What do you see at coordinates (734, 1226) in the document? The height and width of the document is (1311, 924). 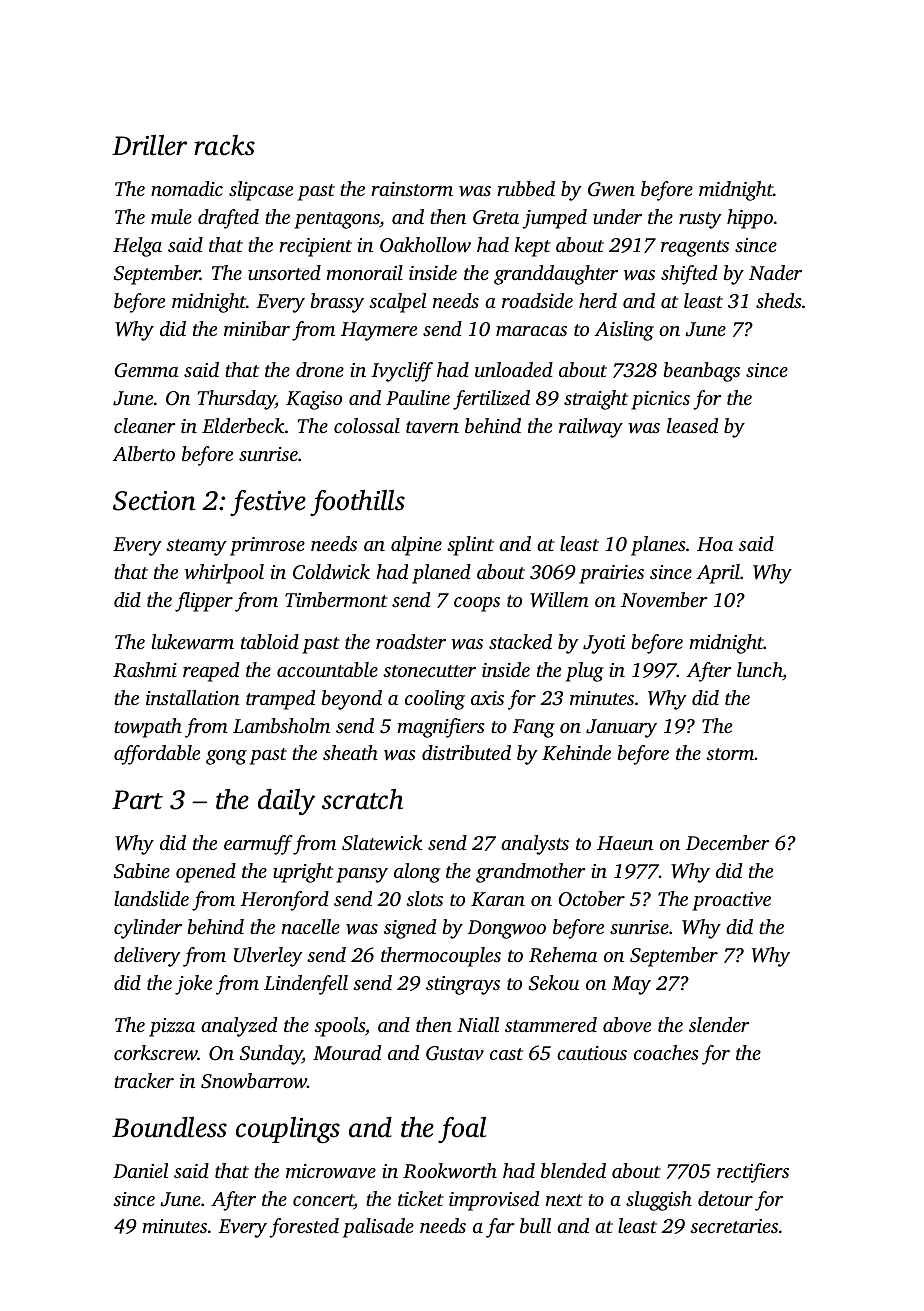 I see `secretaries` at bounding box center [734, 1226].
